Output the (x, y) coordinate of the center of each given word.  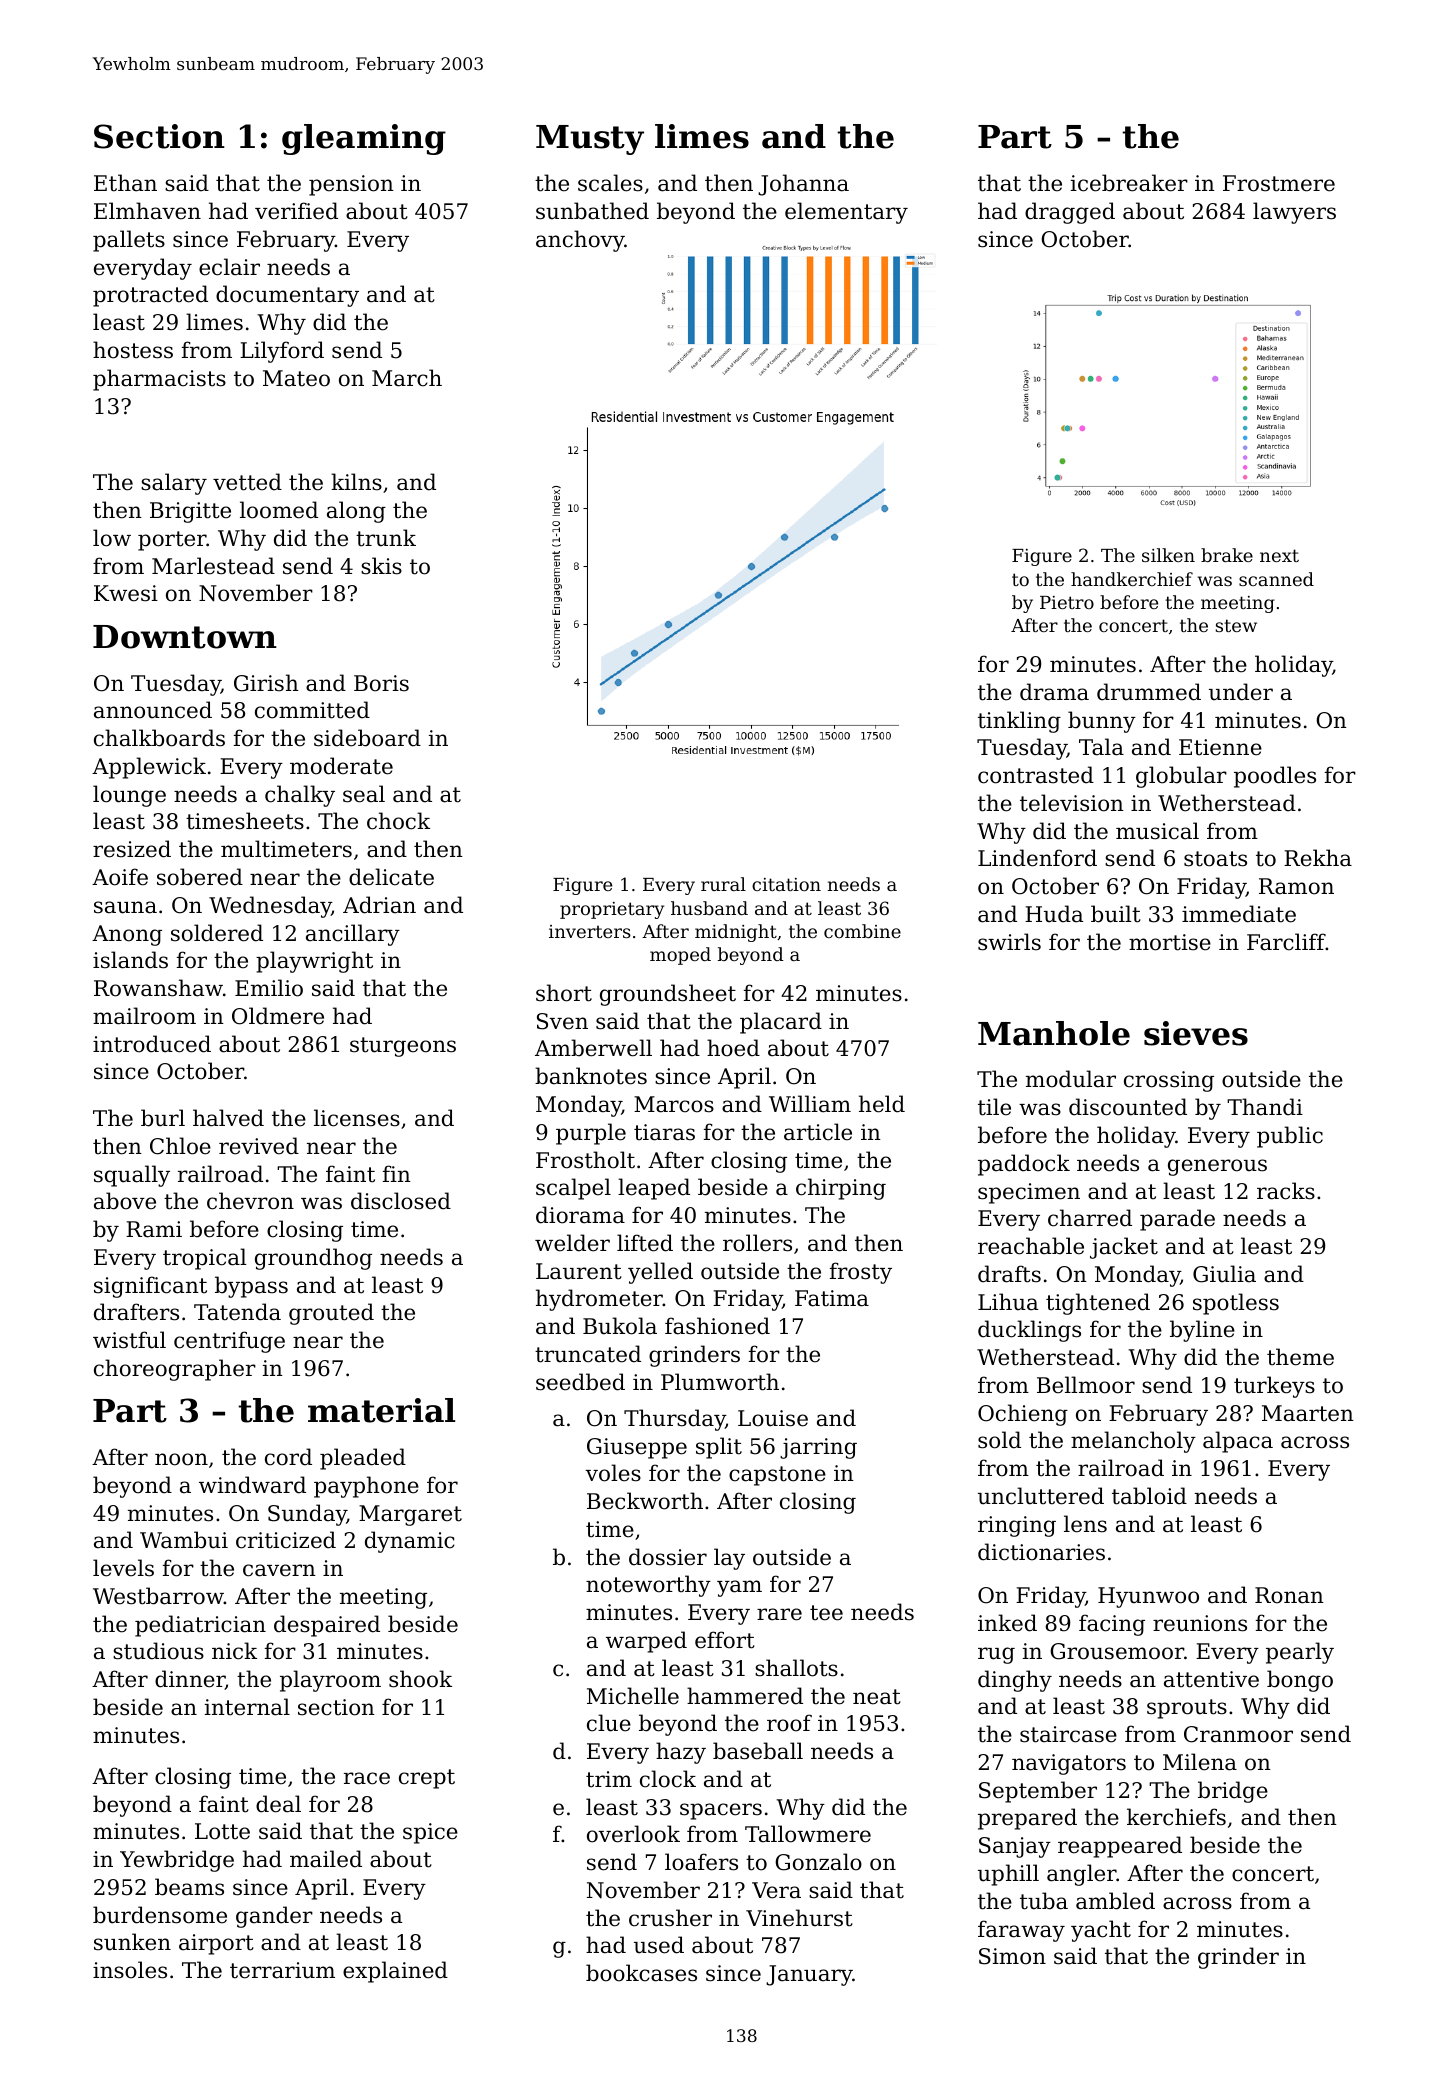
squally (132, 1176)
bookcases (641, 1973)
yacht (1101, 1931)
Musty (590, 140)
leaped (654, 1189)
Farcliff (1286, 942)
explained (395, 1972)
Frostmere (1279, 183)
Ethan (125, 183)
